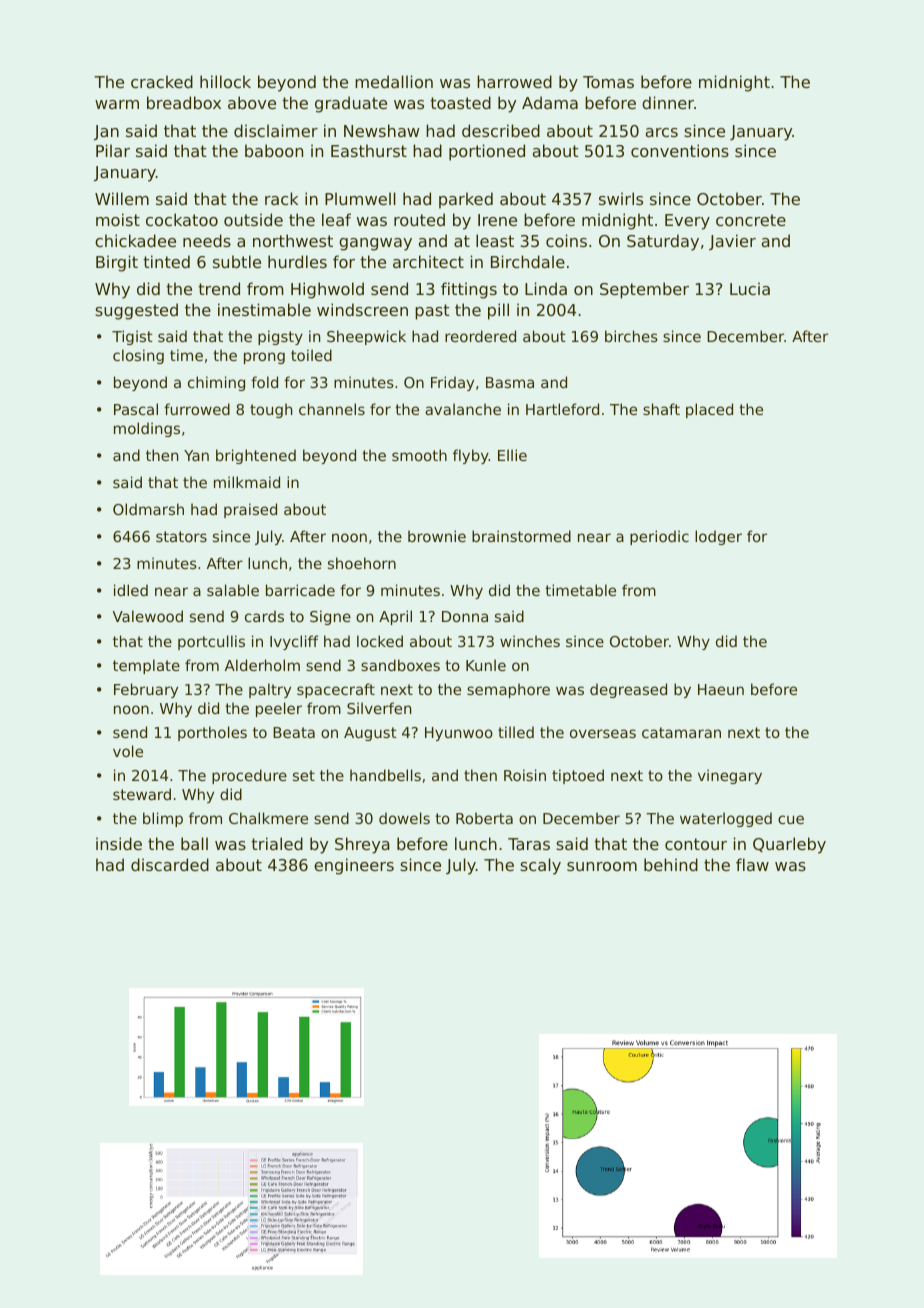 Image resolution: width=924 pixels, height=1308 pixels. Describe the element at coordinates (136, 409) in the screenshot. I see `Pascal` at that location.
